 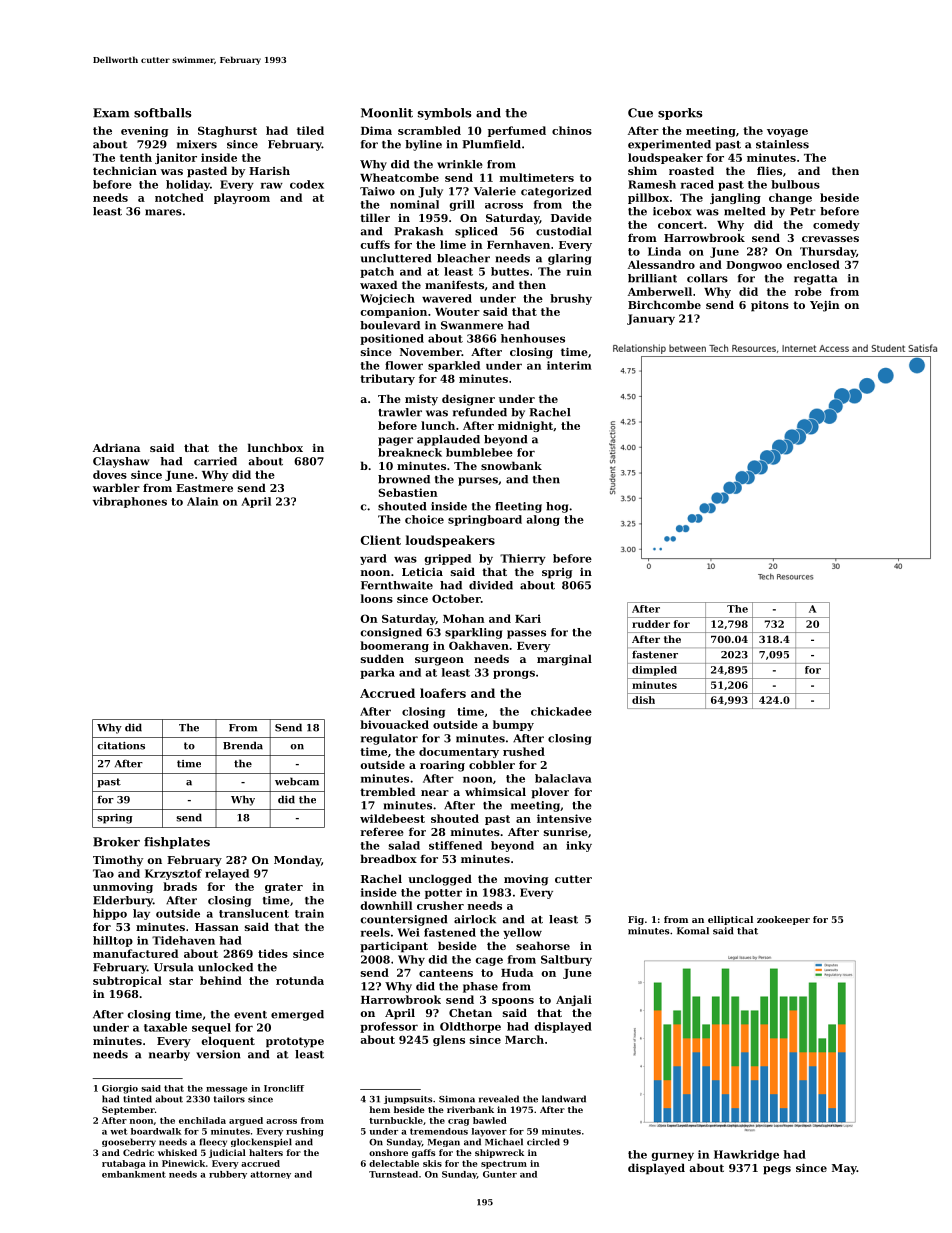 What do you see at coordinates (489, 1132) in the screenshot?
I see `layover` at bounding box center [489, 1132].
